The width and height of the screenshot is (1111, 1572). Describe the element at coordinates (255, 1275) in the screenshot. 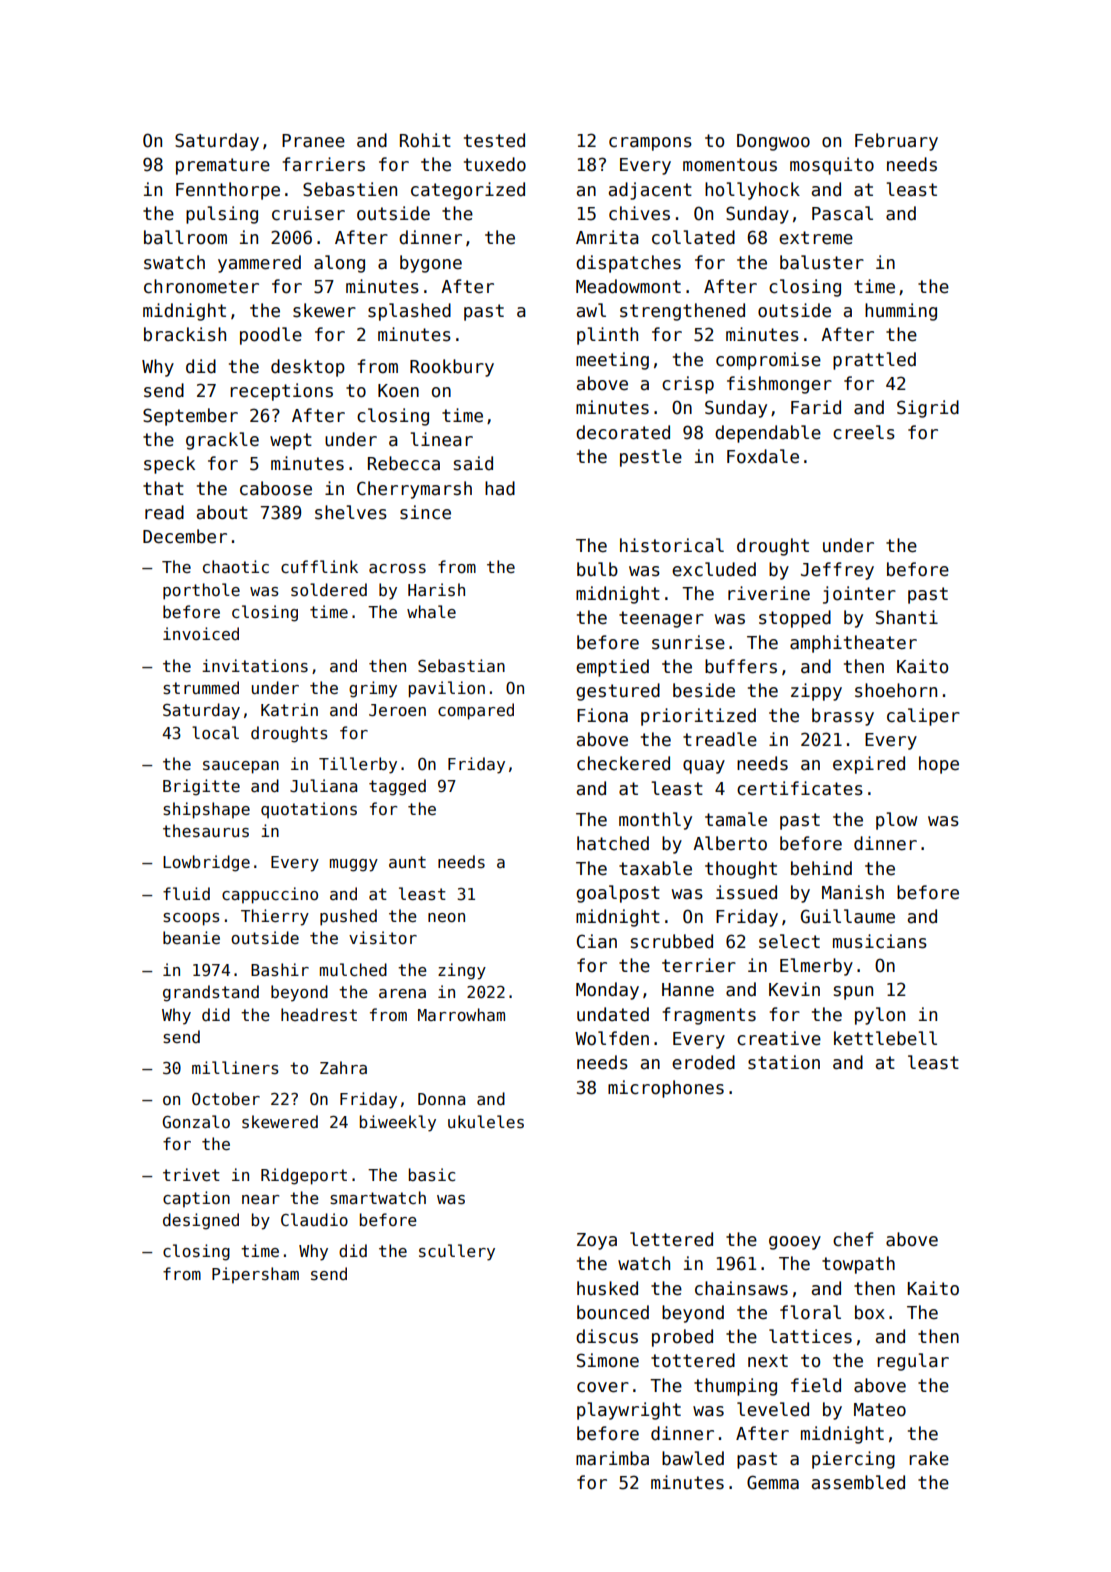

I see `Pipersham` at that location.
